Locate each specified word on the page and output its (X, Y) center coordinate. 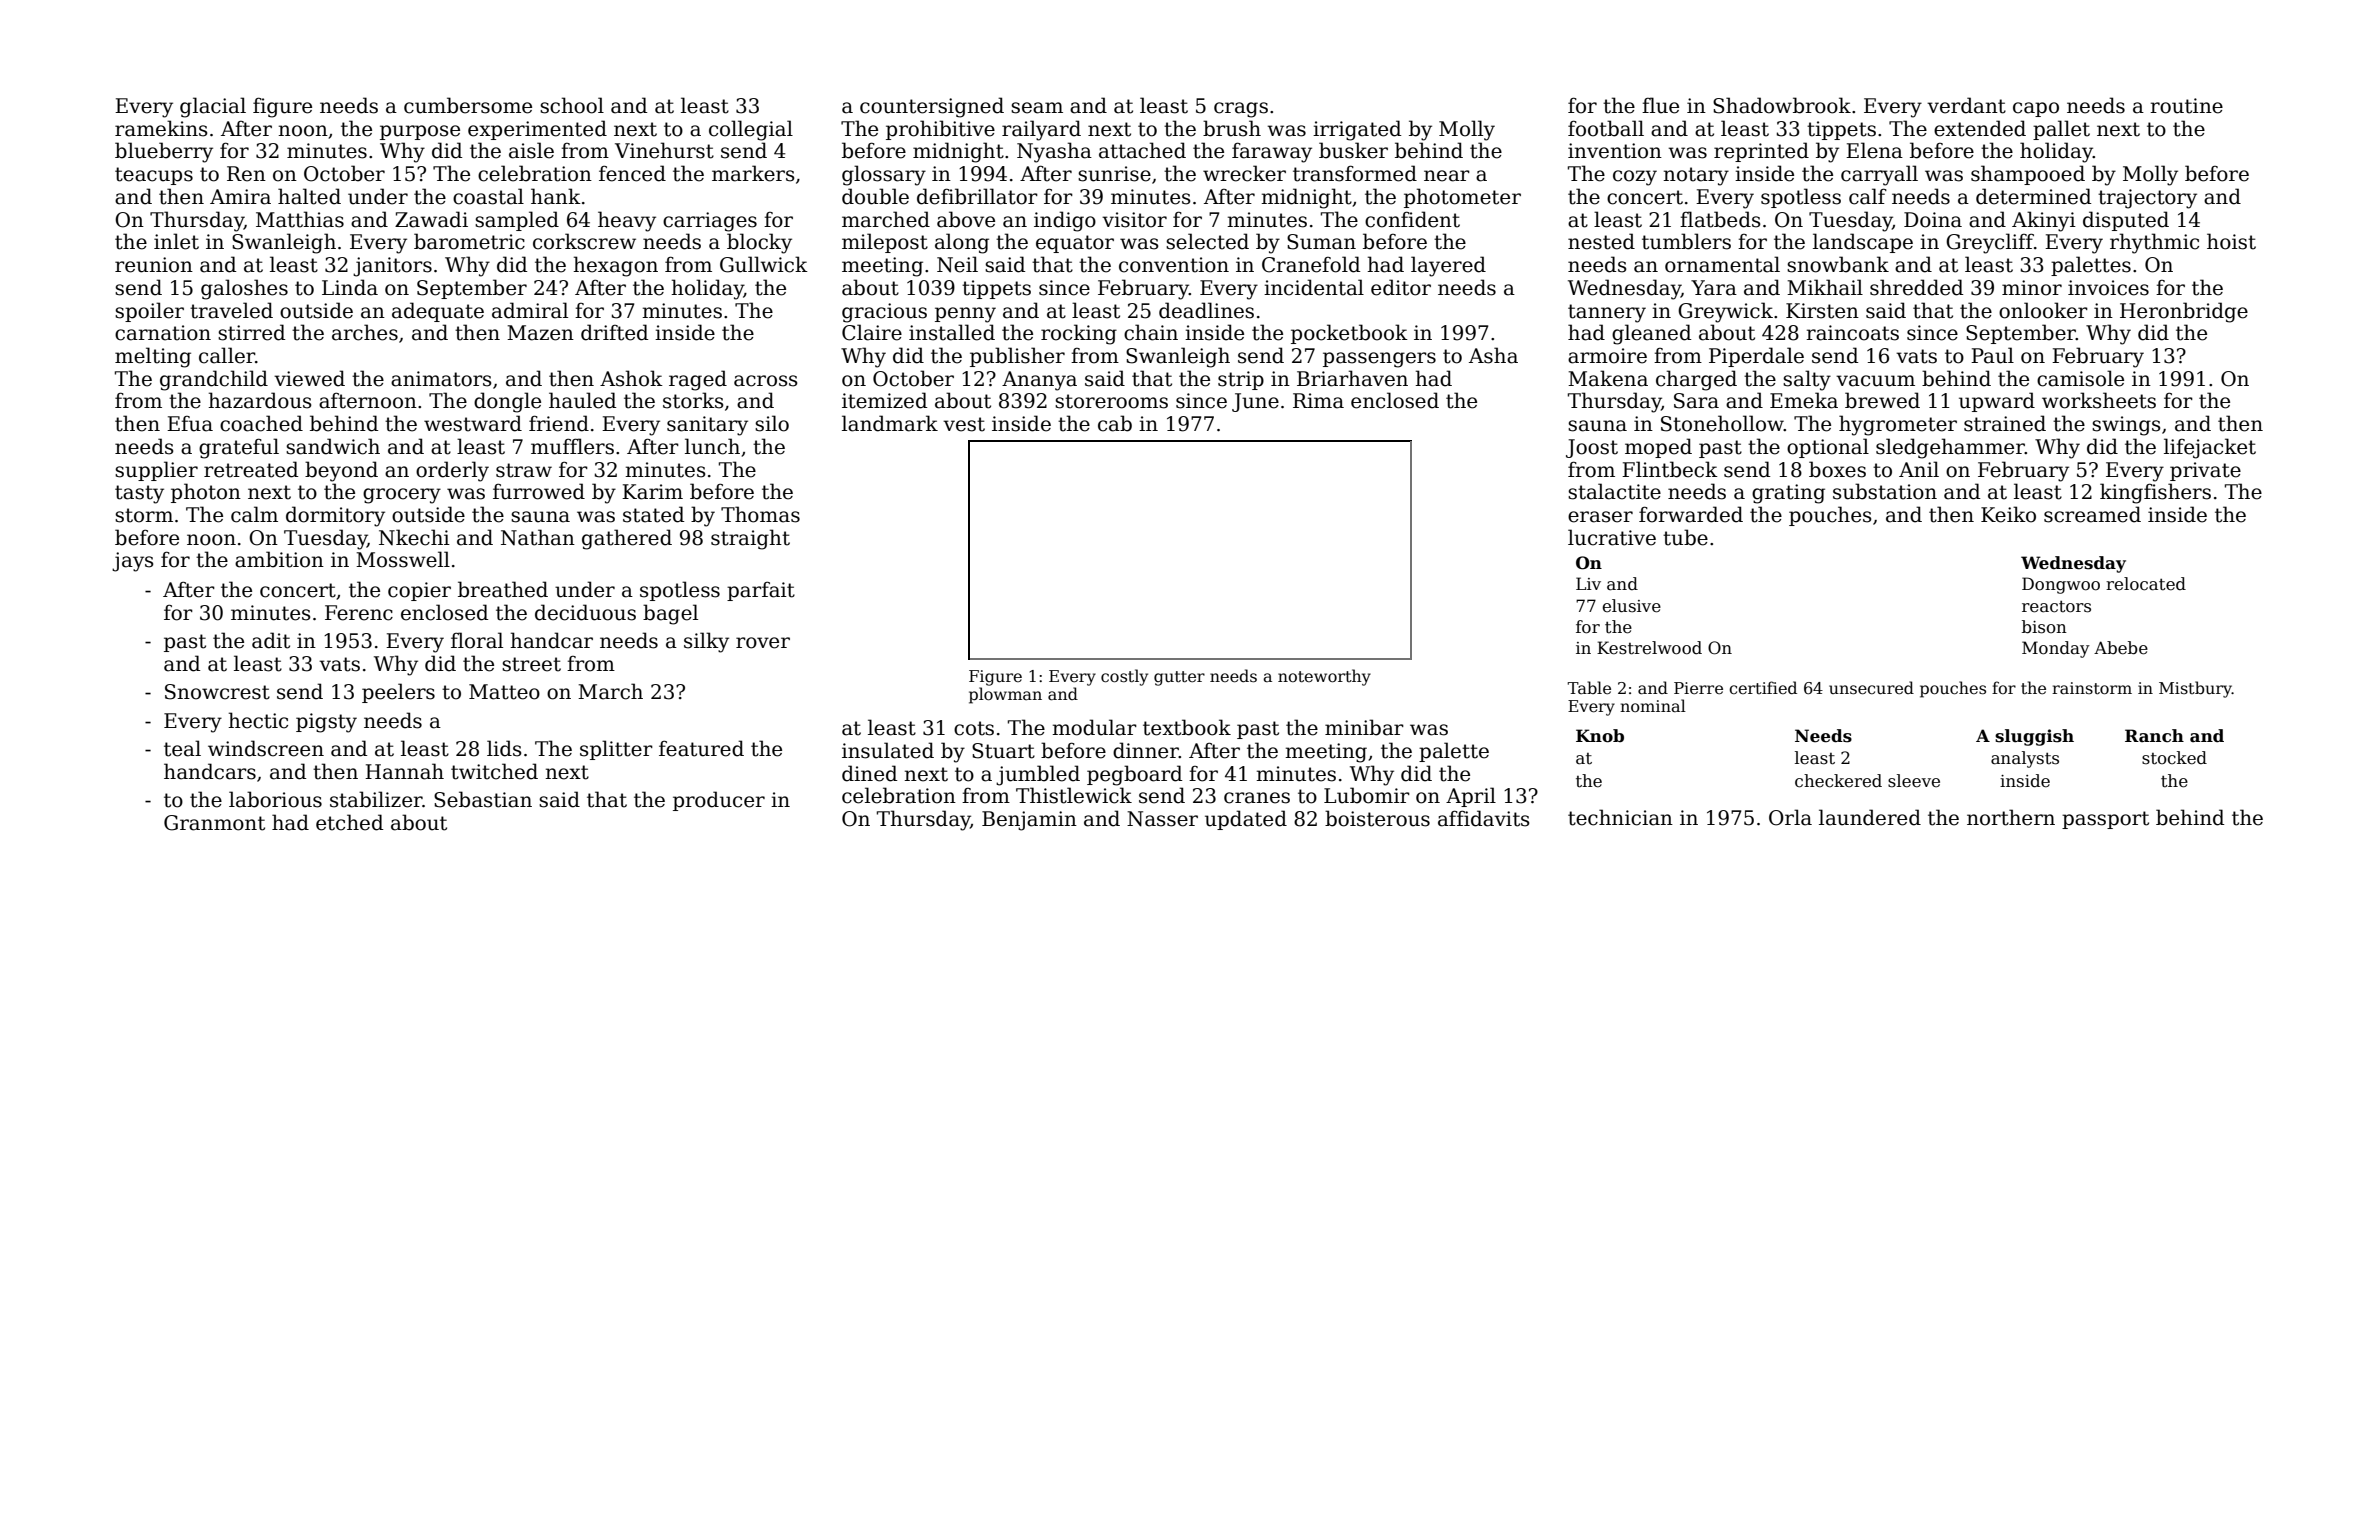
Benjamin (1029, 821)
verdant (1966, 105)
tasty (139, 494)
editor (1401, 287)
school (572, 105)
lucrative (1612, 537)
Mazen (540, 333)
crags (1241, 110)
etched (349, 822)
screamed (2092, 514)
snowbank (1838, 264)
